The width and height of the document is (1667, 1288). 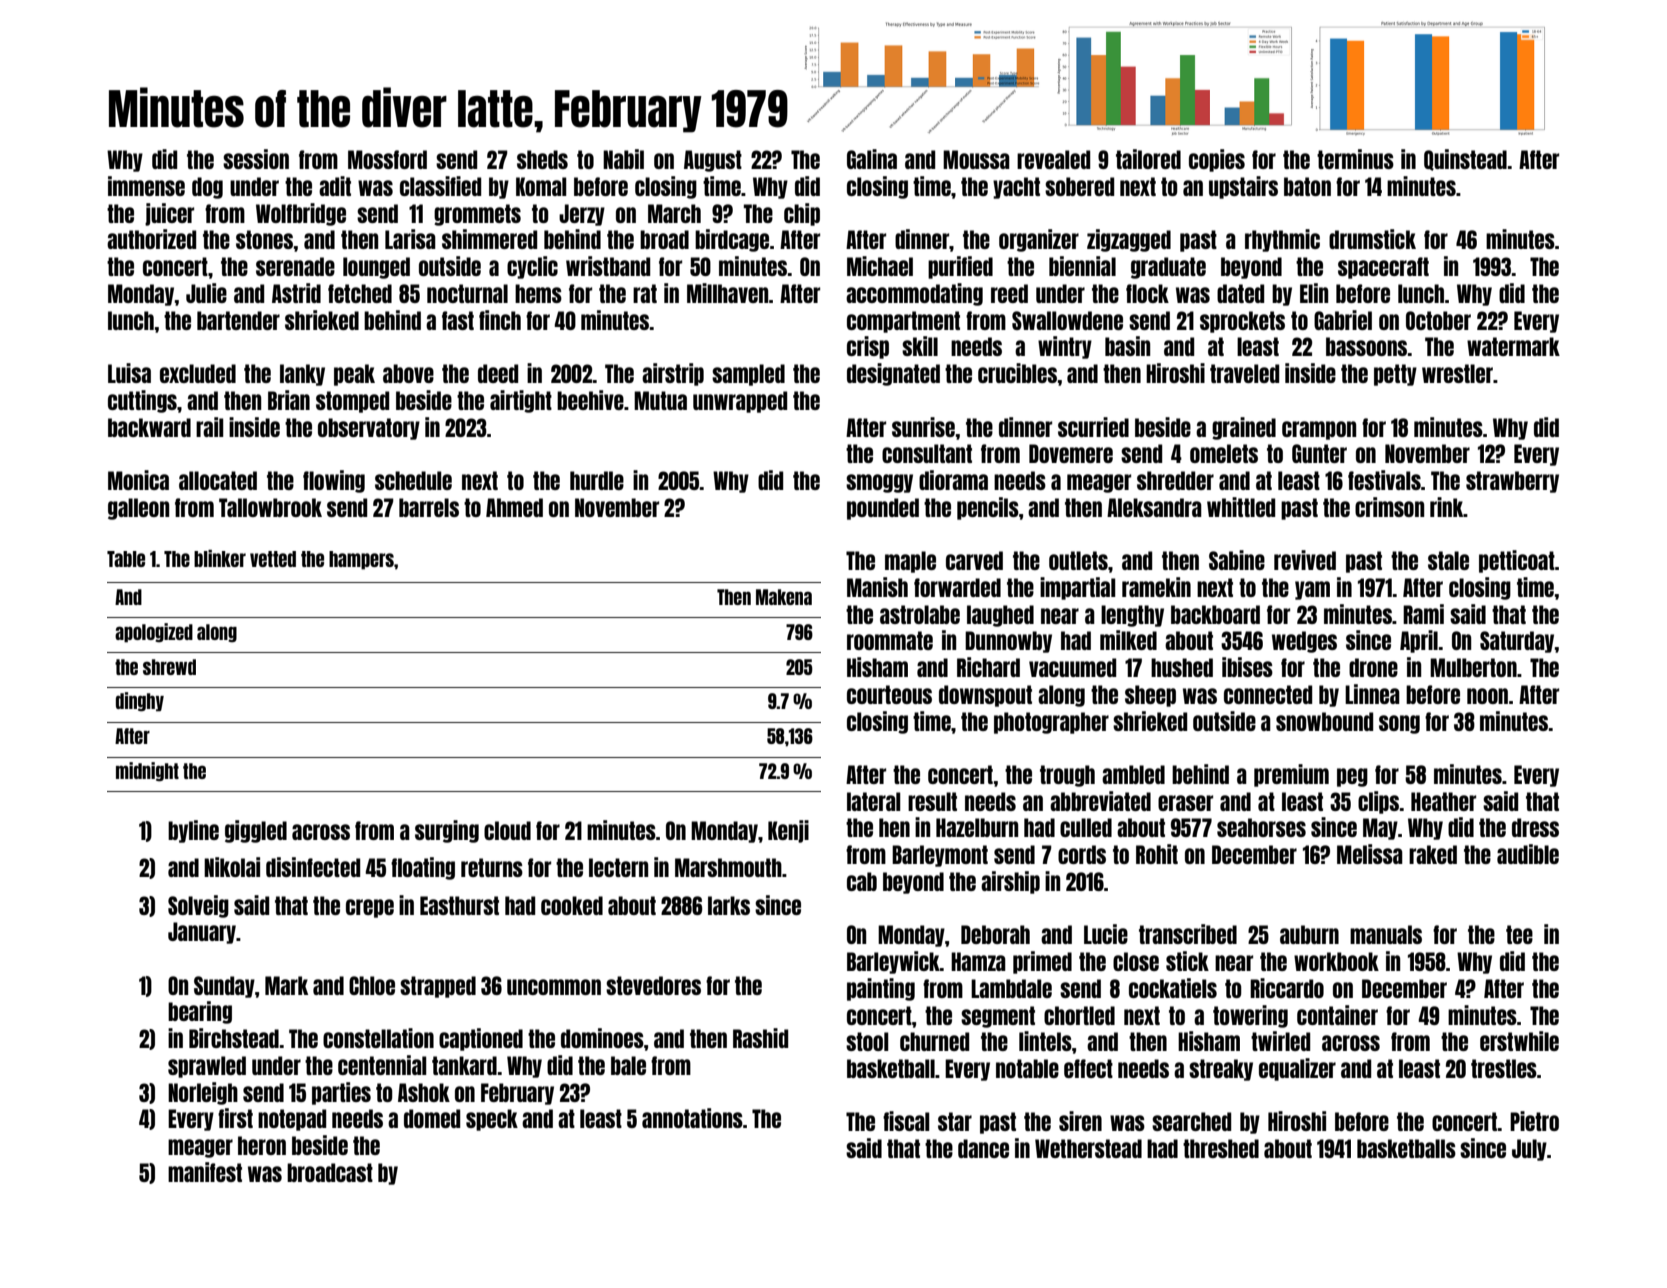 What do you see at coordinates (410, 239) in the document?
I see `Larisa` at bounding box center [410, 239].
